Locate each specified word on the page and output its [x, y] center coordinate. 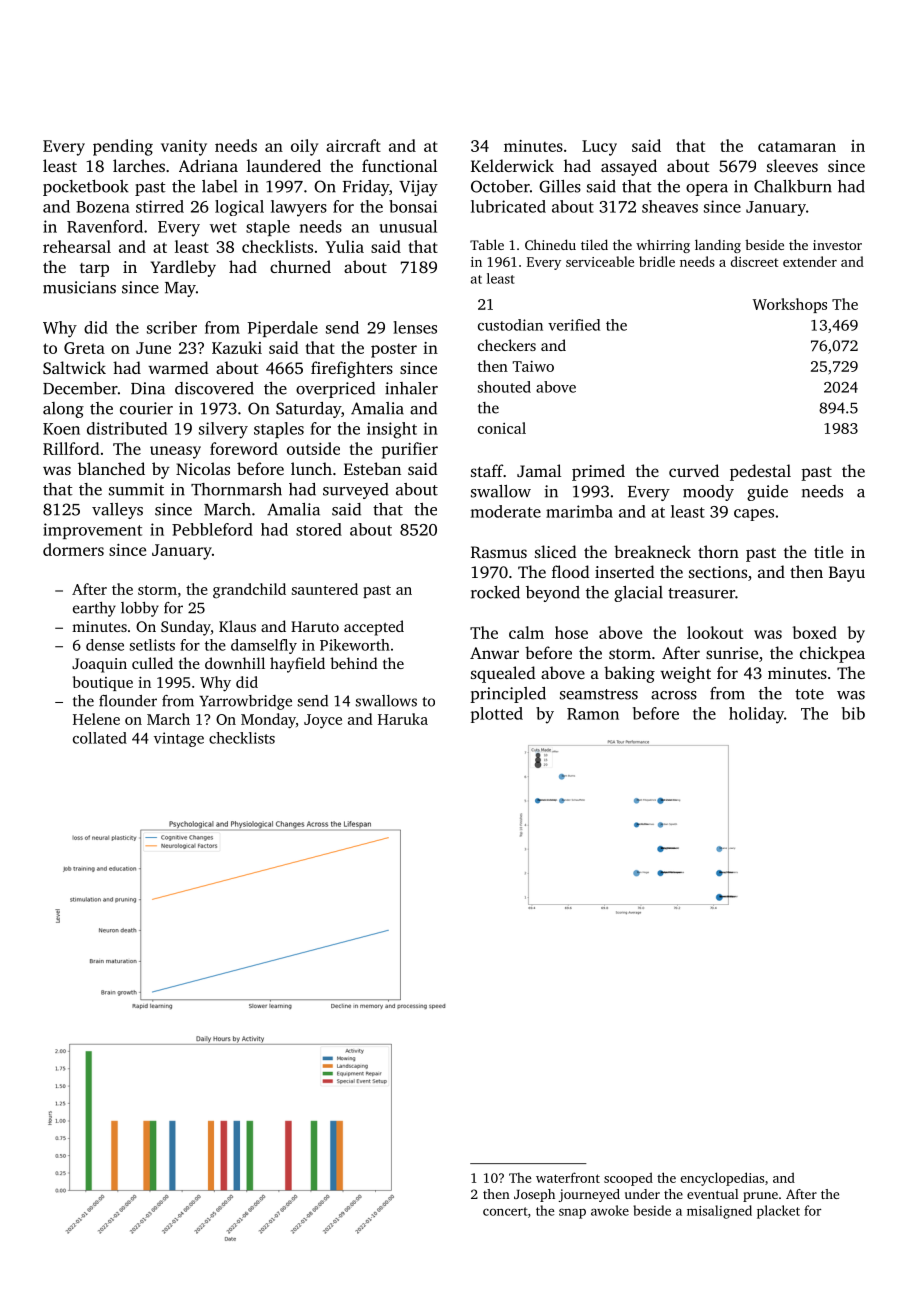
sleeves [792, 165]
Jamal [539, 470]
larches [139, 165]
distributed [127, 428]
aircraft [353, 145]
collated [100, 738]
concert [505, 1211]
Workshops [790, 305]
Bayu [847, 574]
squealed [503, 674]
